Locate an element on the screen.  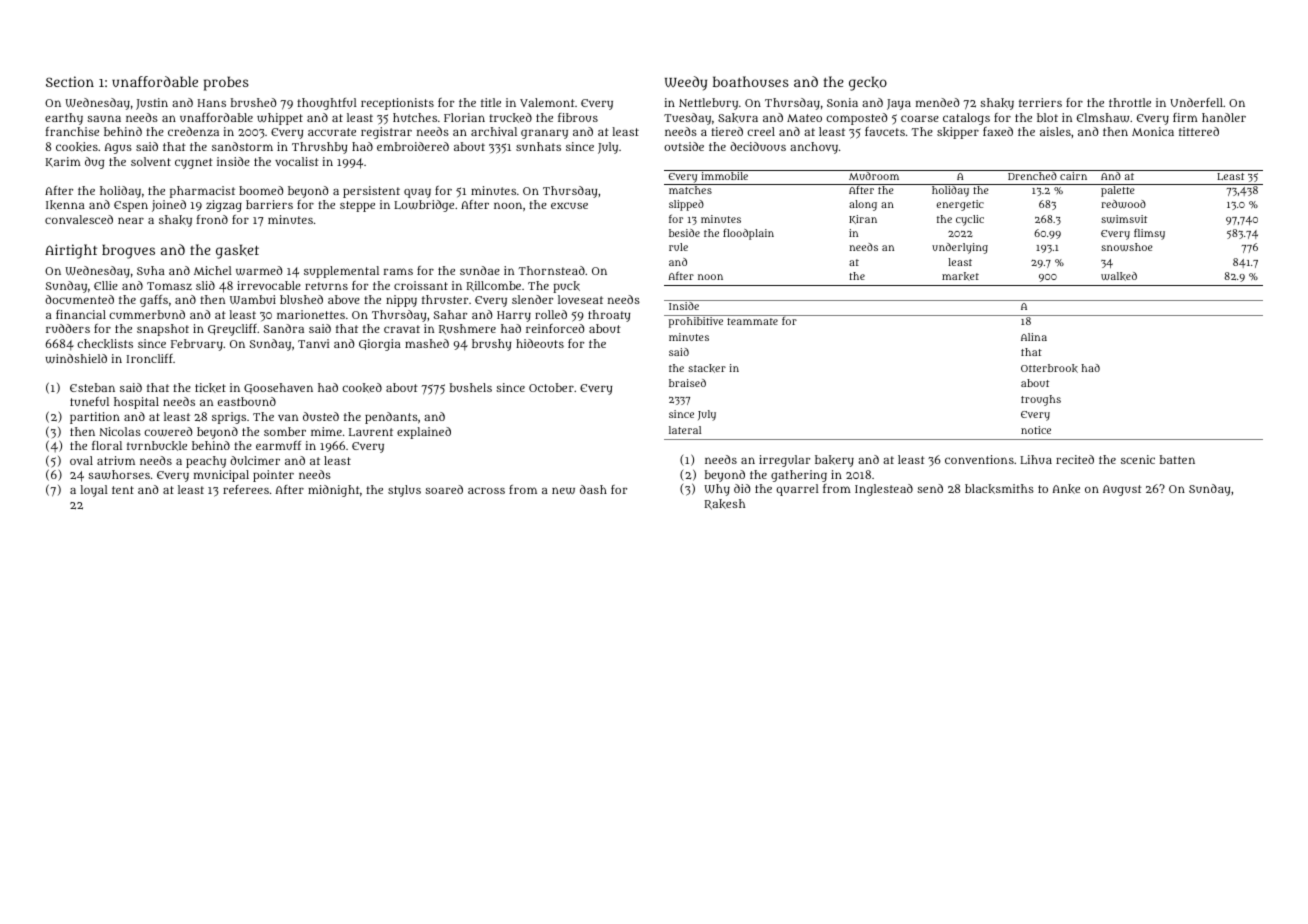
sauna is located at coordinates (104, 118).
